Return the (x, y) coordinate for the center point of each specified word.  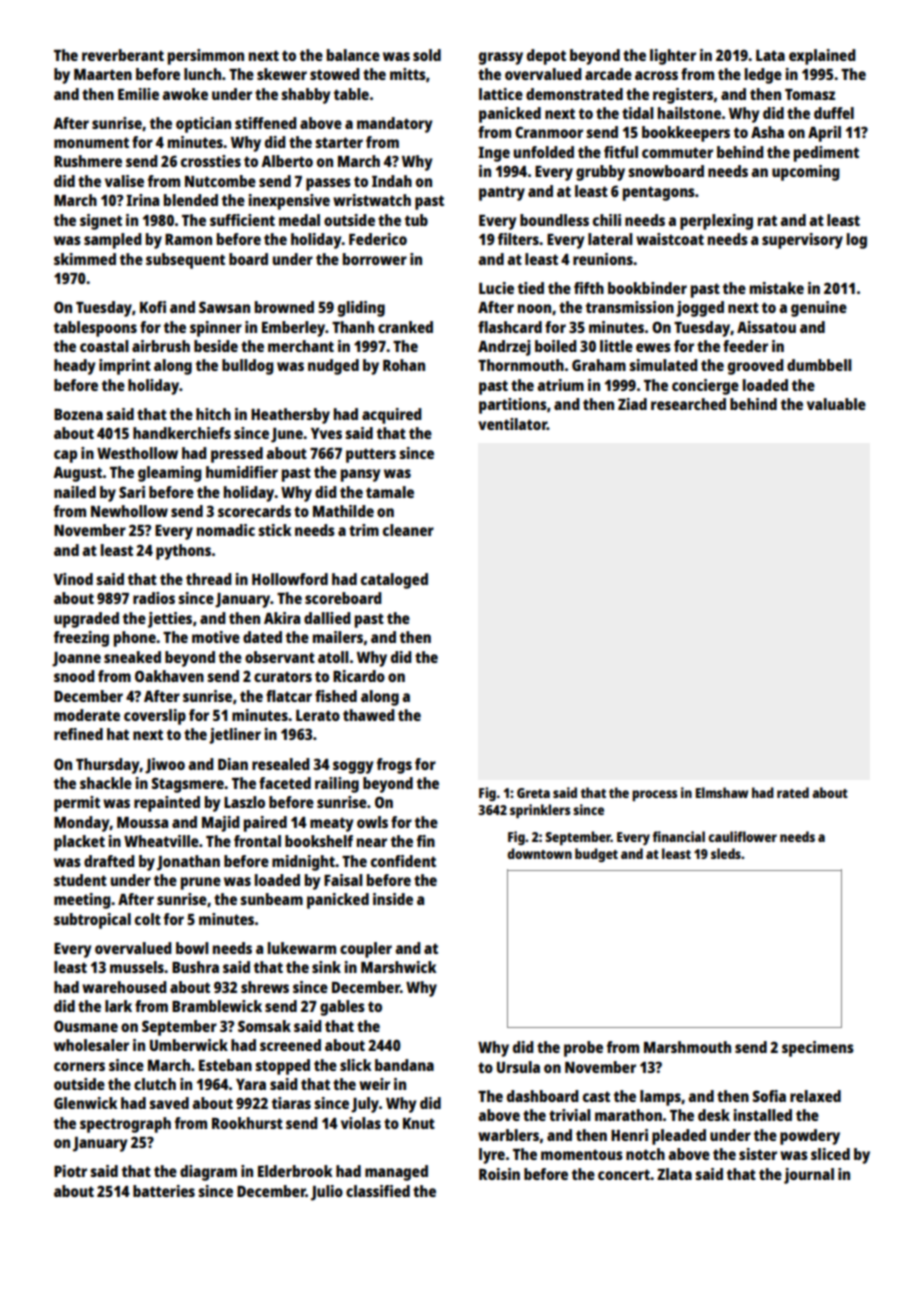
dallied (327, 618)
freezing (81, 639)
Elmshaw (722, 792)
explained (822, 57)
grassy (501, 58)
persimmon (206, 57)
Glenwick (86, 1103)
